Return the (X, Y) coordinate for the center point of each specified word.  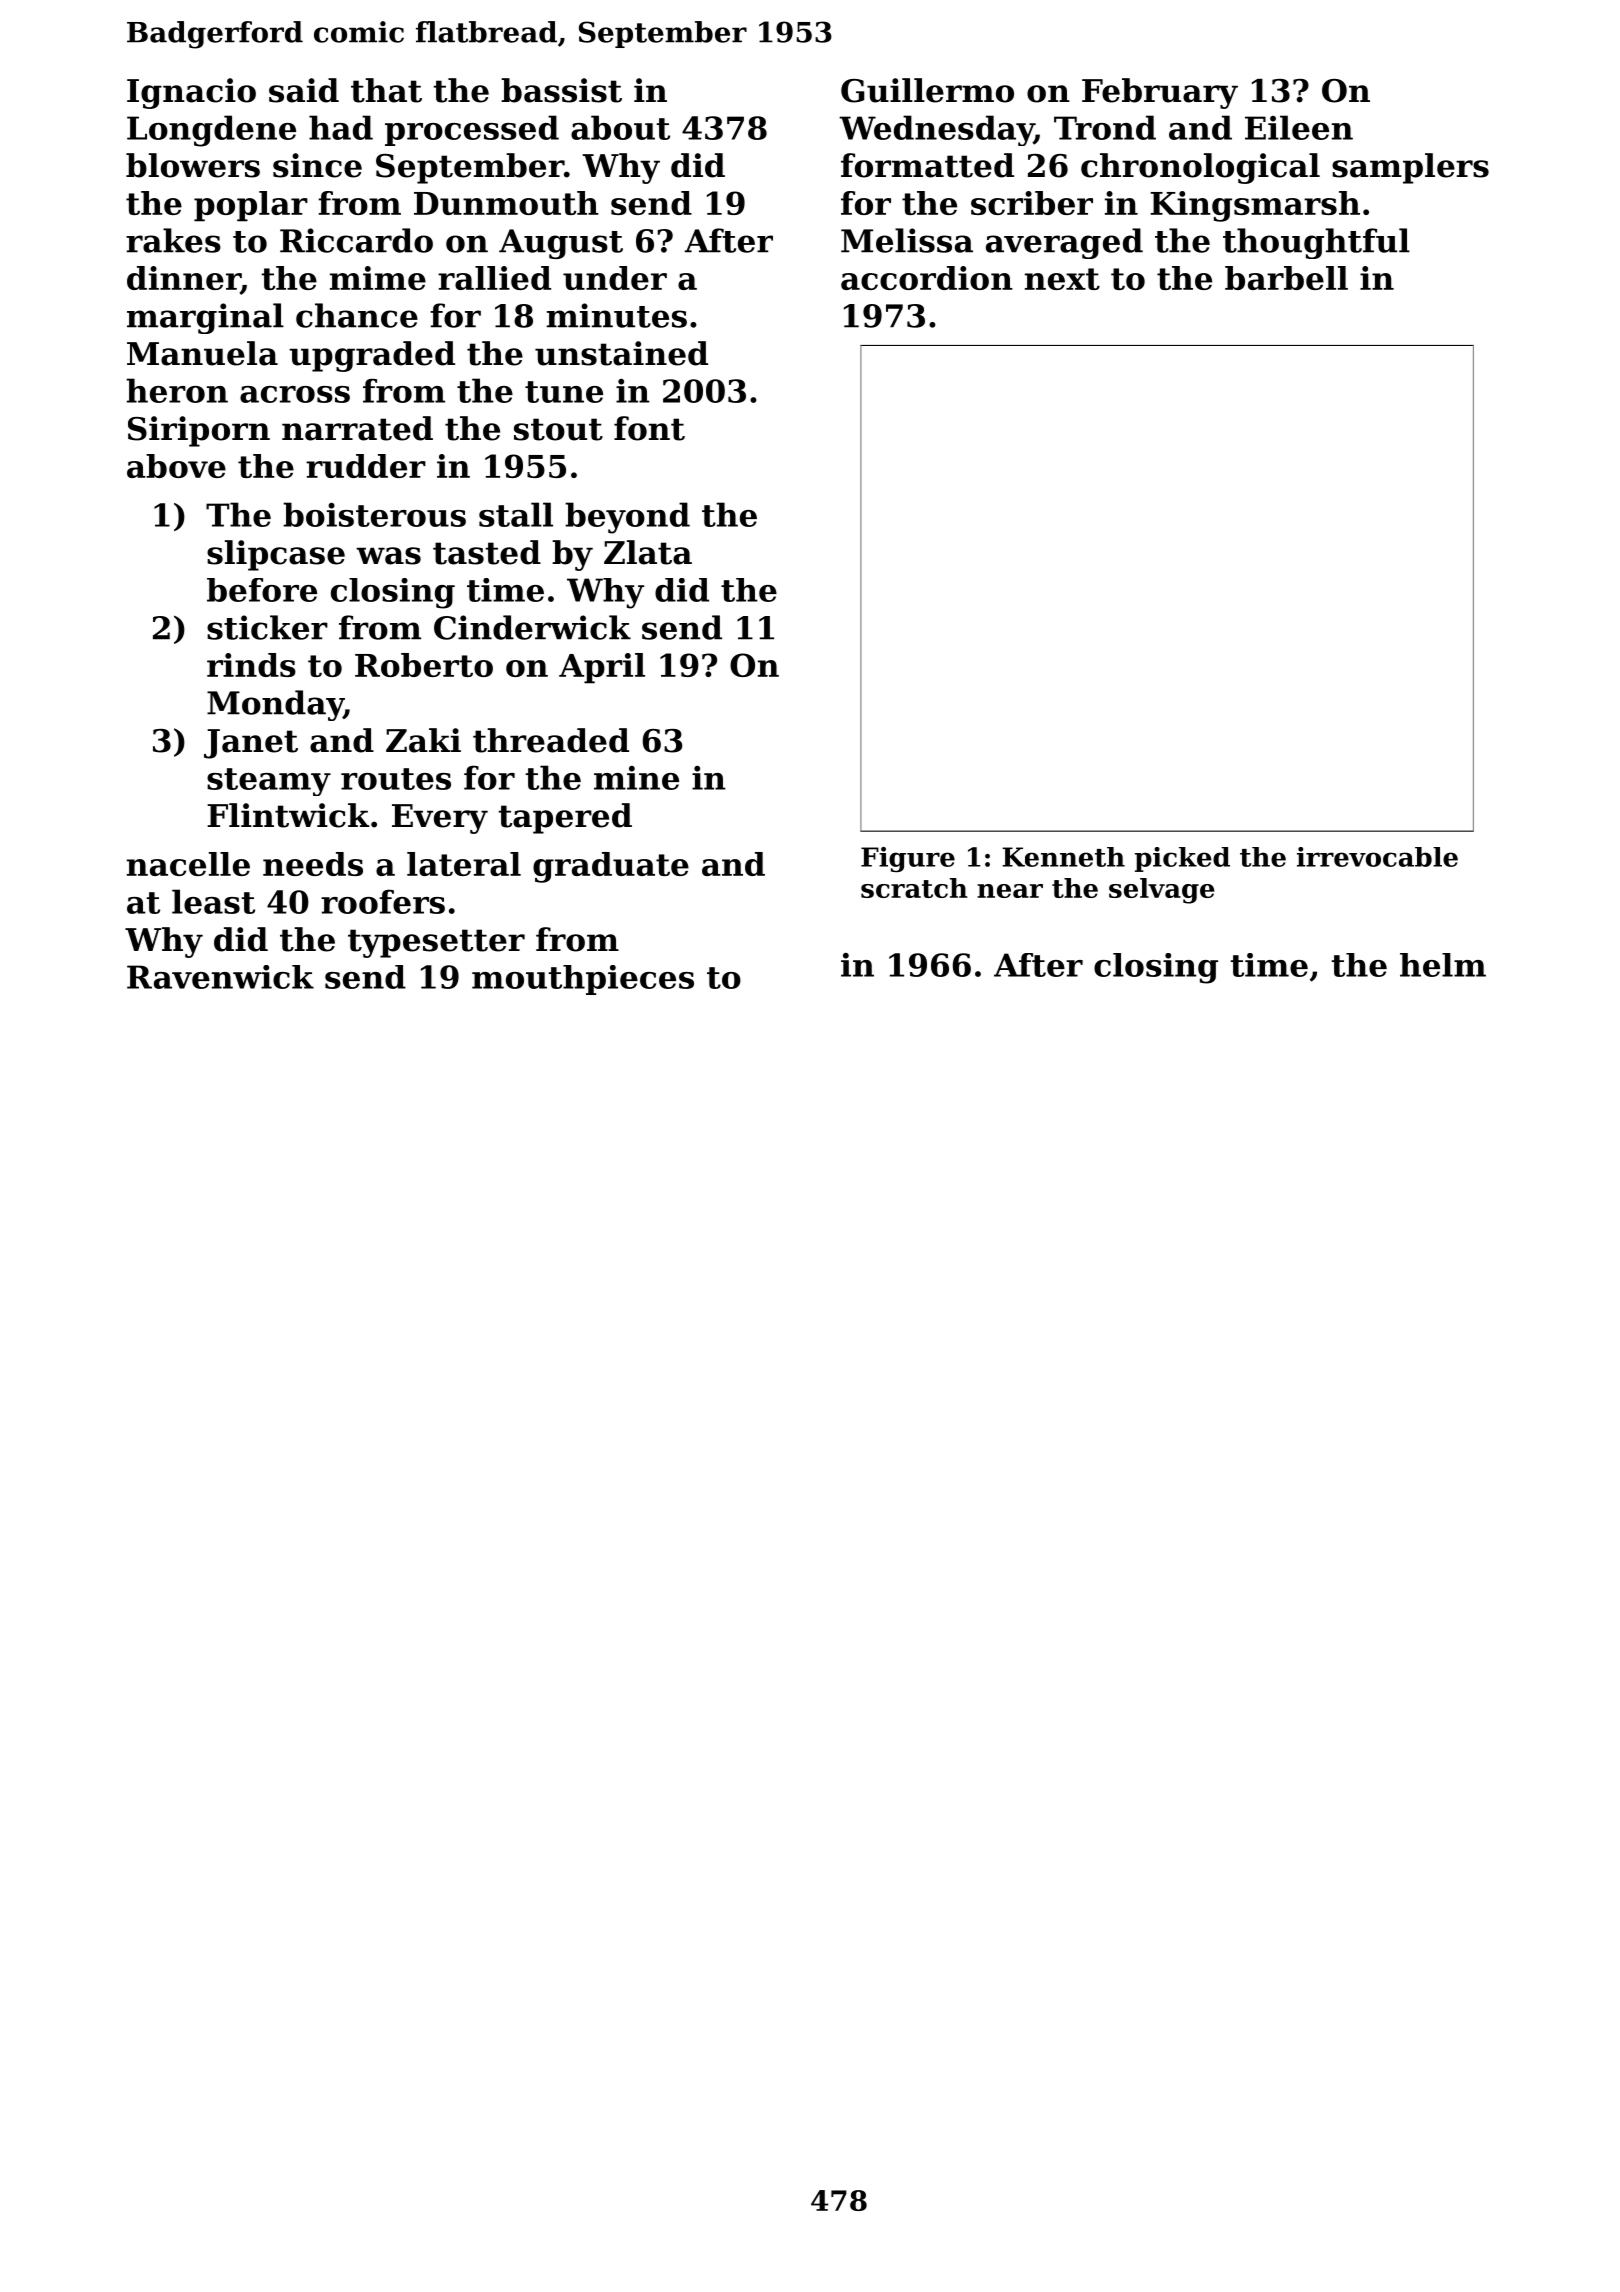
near (1010, 891)
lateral (464, 864)
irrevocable (1377, 857)
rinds (251, 665)
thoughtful (1316, 243)
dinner (184, 279)
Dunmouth (506, 203)
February (1160, 93)
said (304, 90)
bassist (561, 90)
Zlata (648, 552)
